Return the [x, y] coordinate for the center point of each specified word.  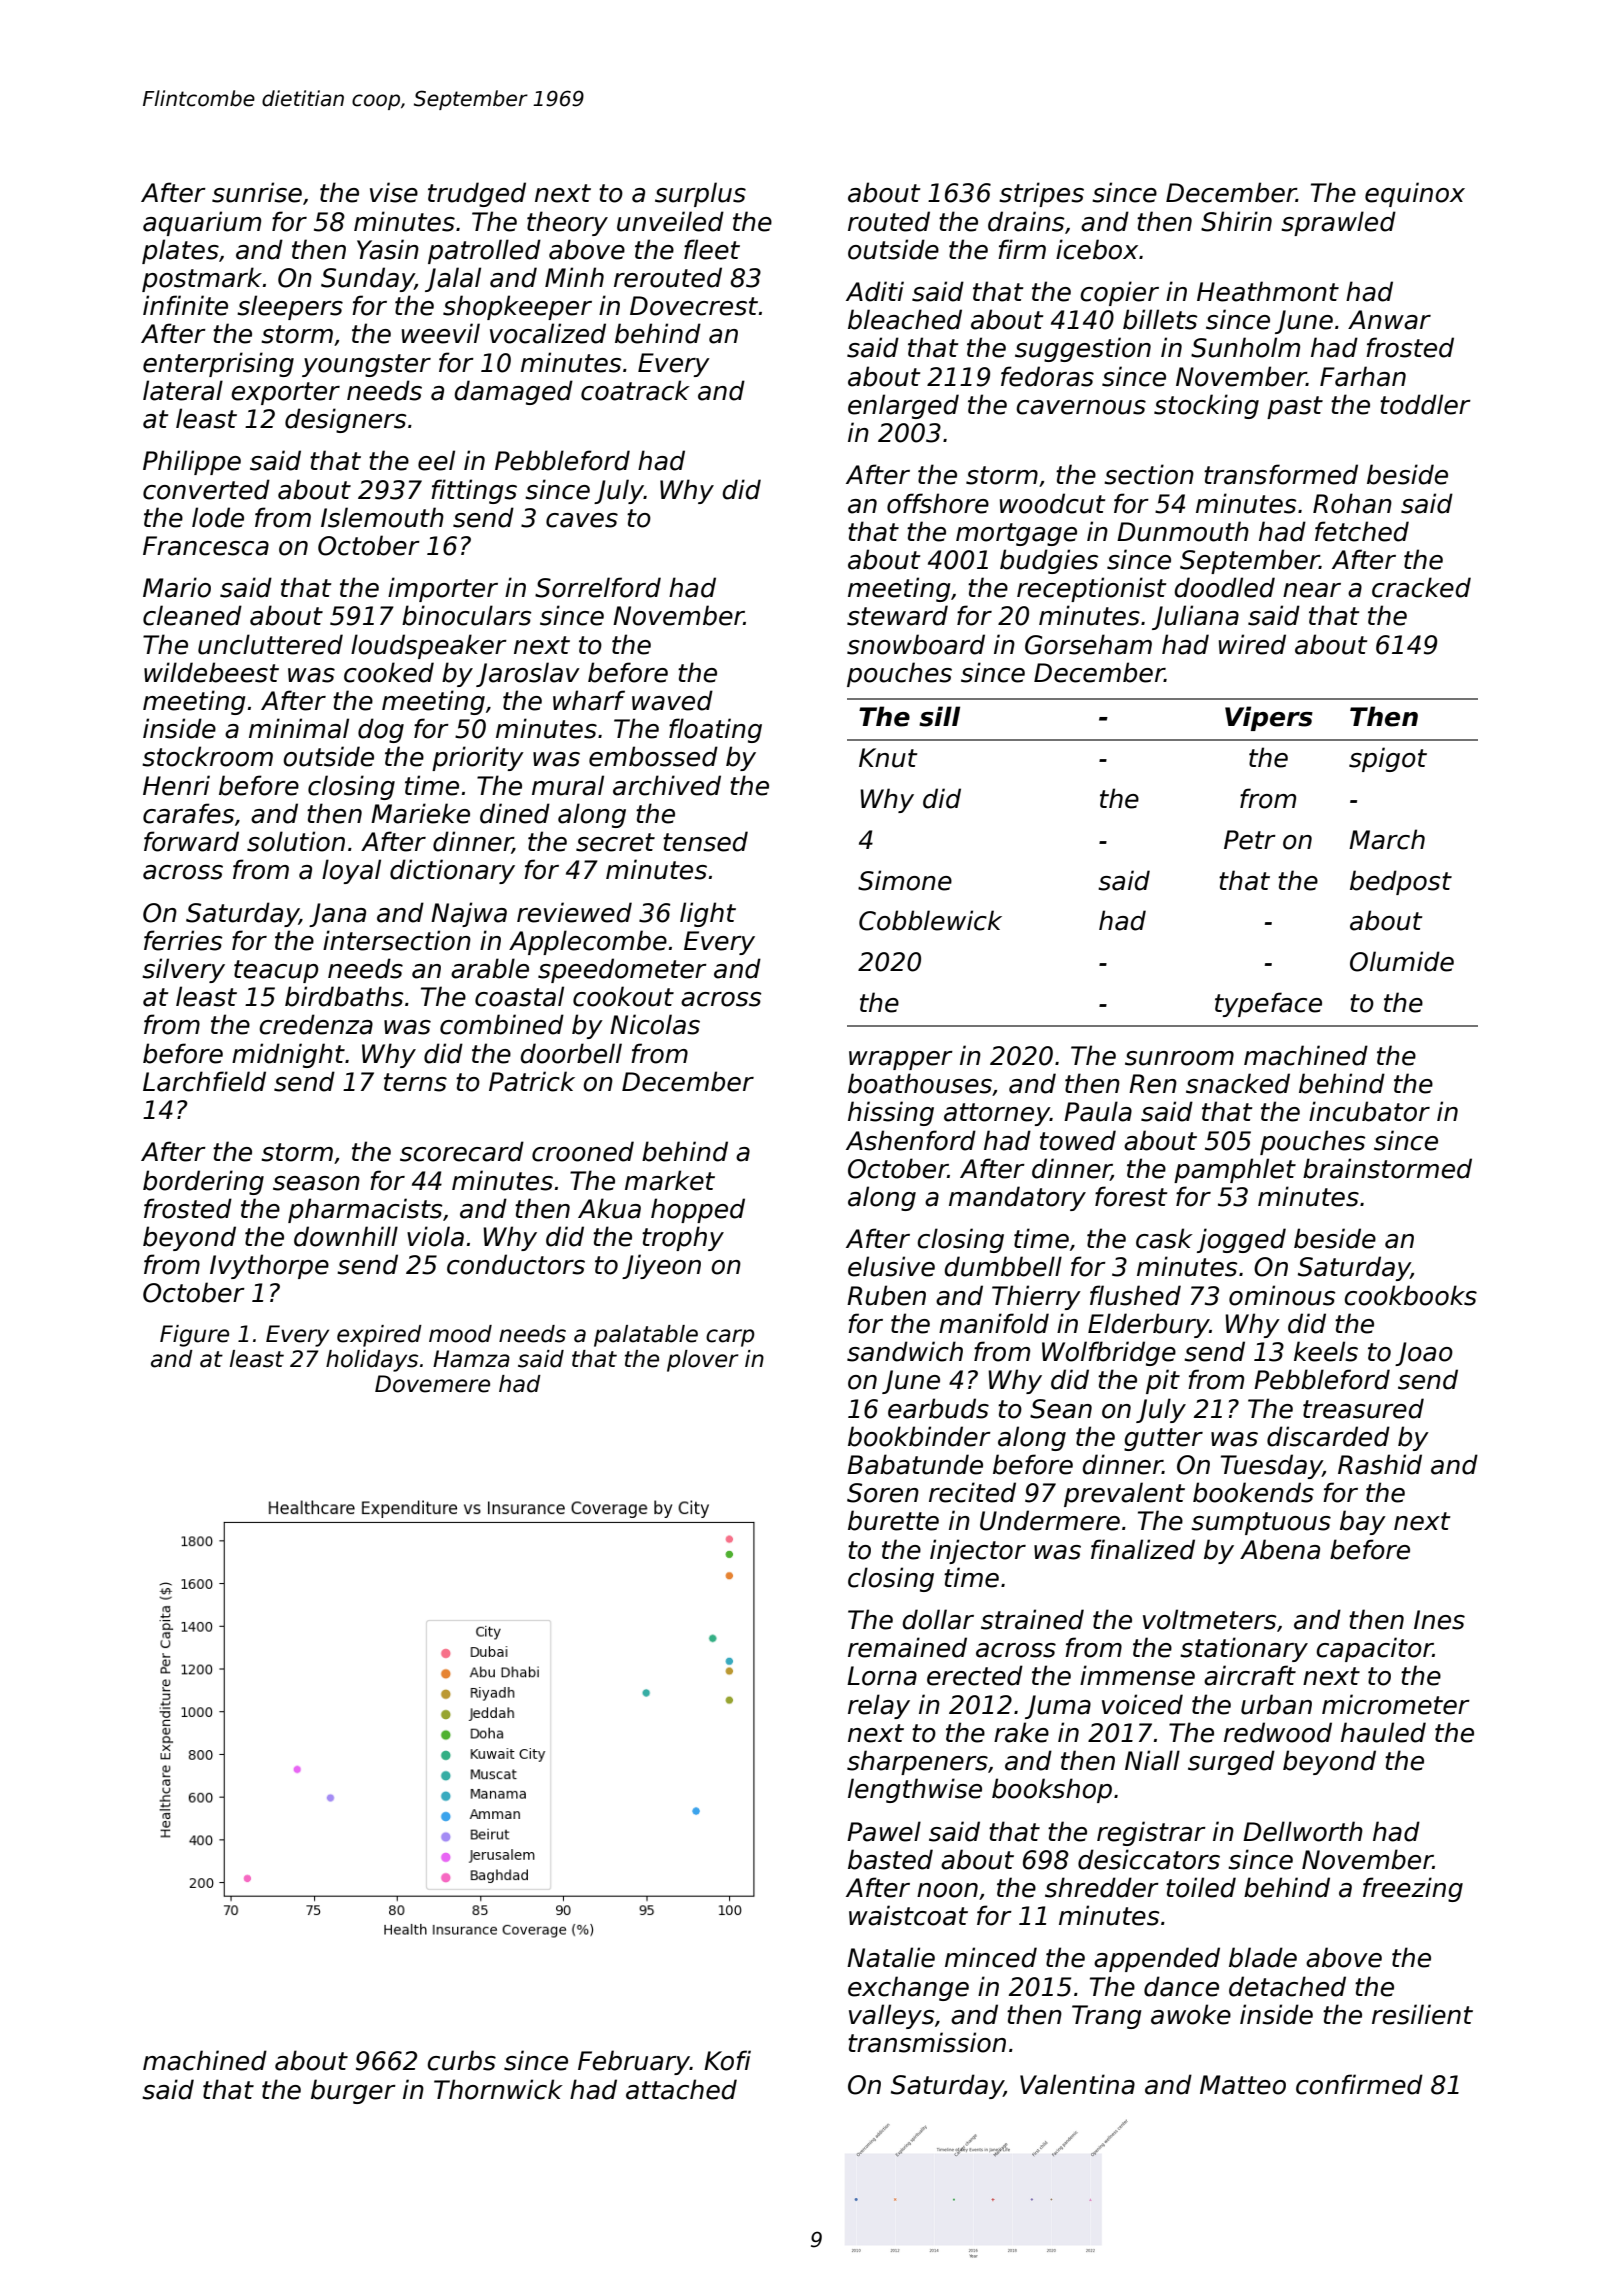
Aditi [875, 291]
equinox [1415, 194]
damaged [513, 392]
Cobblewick [930, 920]
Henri [176, 785]
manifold [994, 1323]
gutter [1163, 1439]
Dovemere [432, 1384]
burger [353, 2091]
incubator [1369, 1111]
